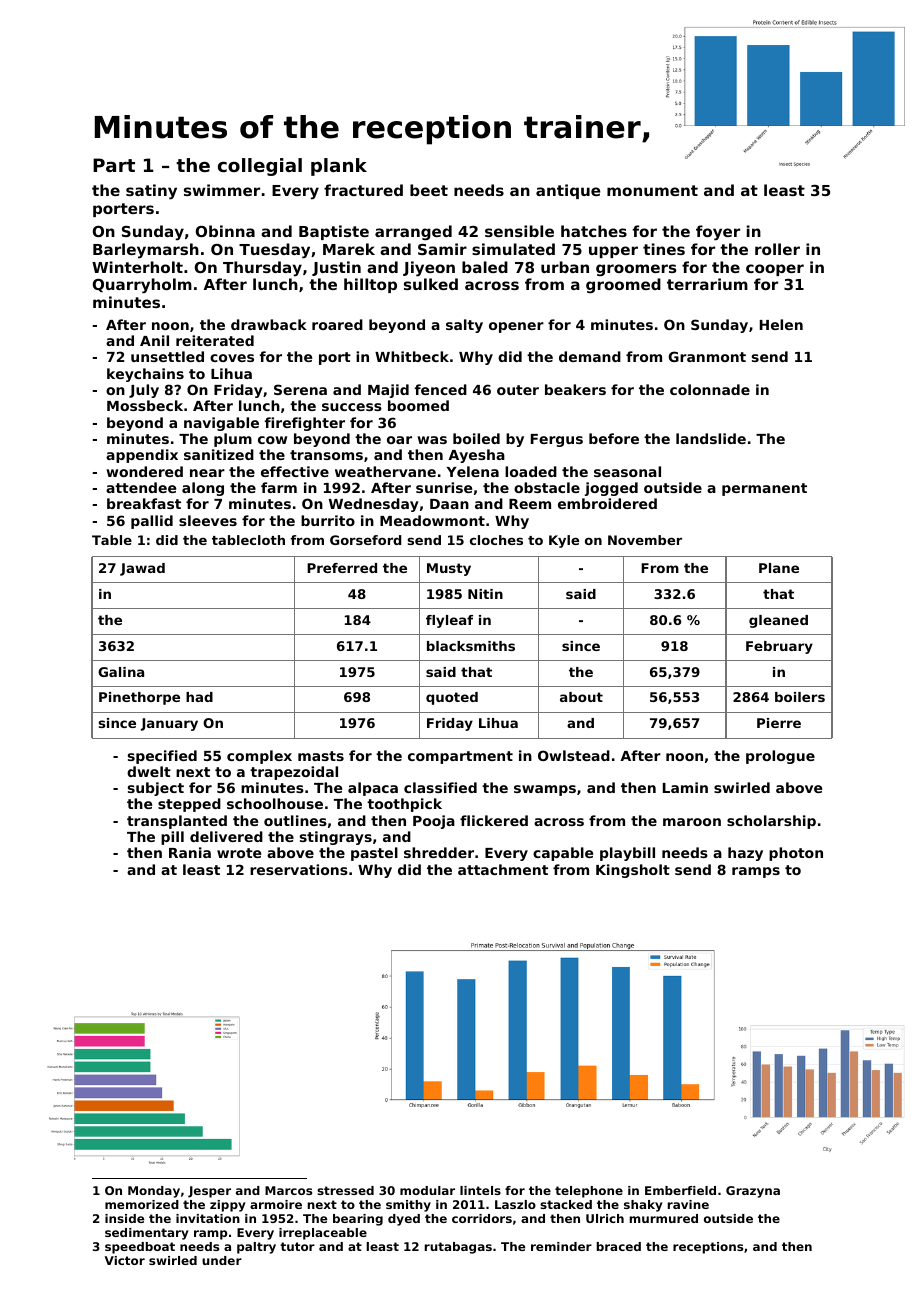  What do you see at coordinates (568, 191) in the document?
I see `antique` at bounding box center [568, 191].
